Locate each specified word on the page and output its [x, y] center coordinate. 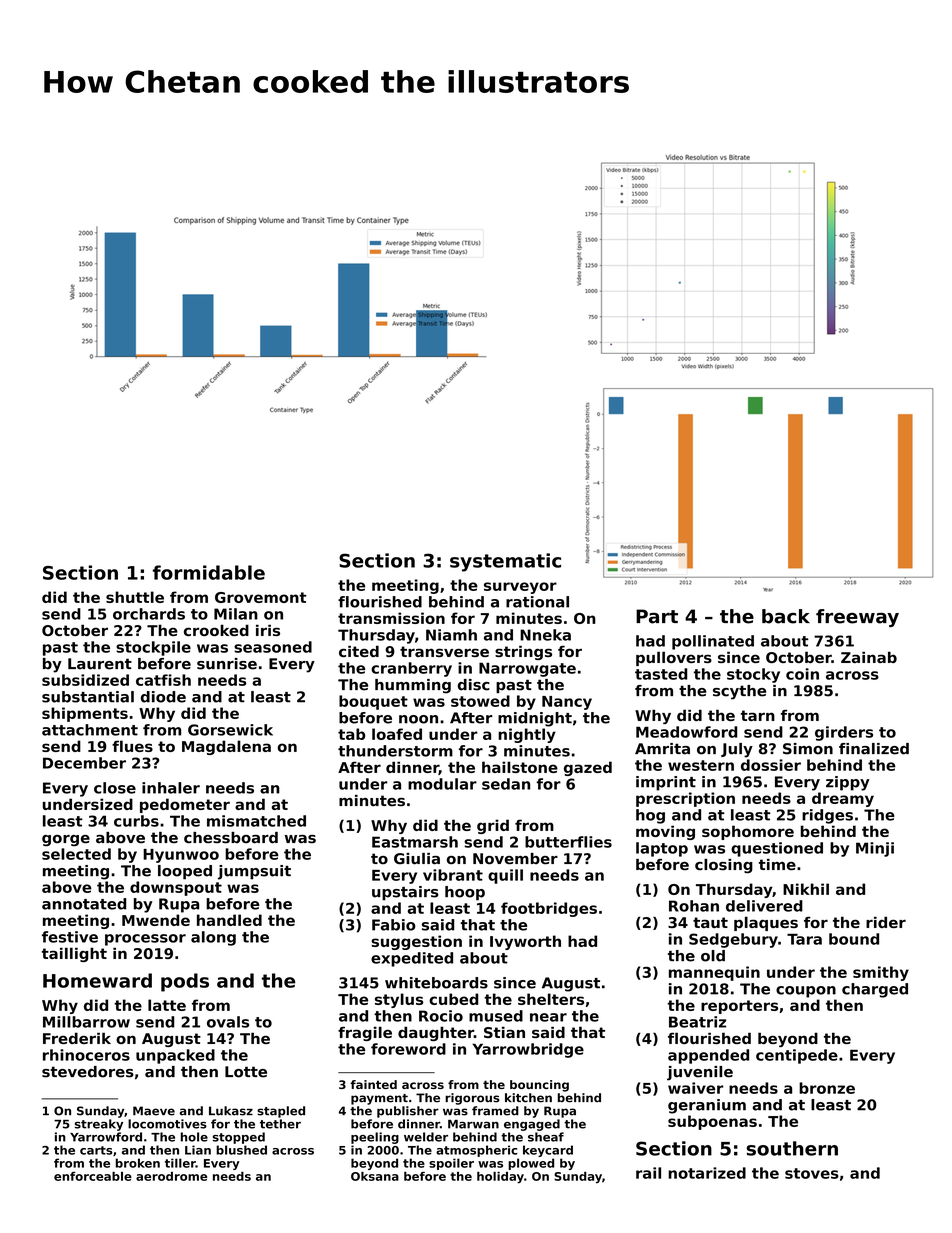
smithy [881, 973]
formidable [209, 572]
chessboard [231, 838]
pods [185, 982]
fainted [373, 1084]
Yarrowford [106, 1137]
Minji [875, 849]
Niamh [451, 635]
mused [496, 1016]
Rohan [694, 906]
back [786, 616]
